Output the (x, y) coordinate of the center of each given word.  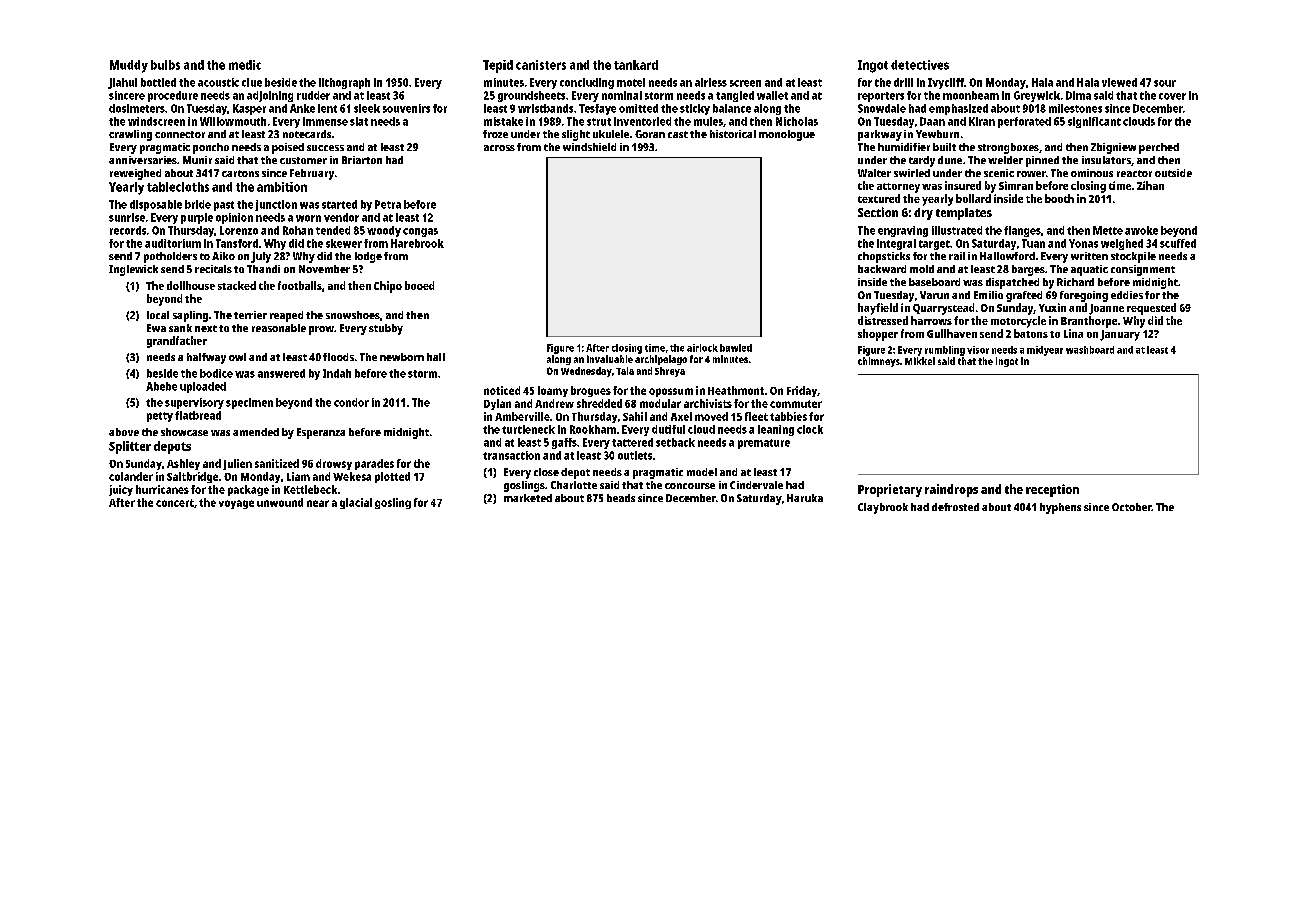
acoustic (218, 82)
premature (764, 444)
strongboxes (1008, 148)
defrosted (955, 507)
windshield (589, 147)
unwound (280, 502)
